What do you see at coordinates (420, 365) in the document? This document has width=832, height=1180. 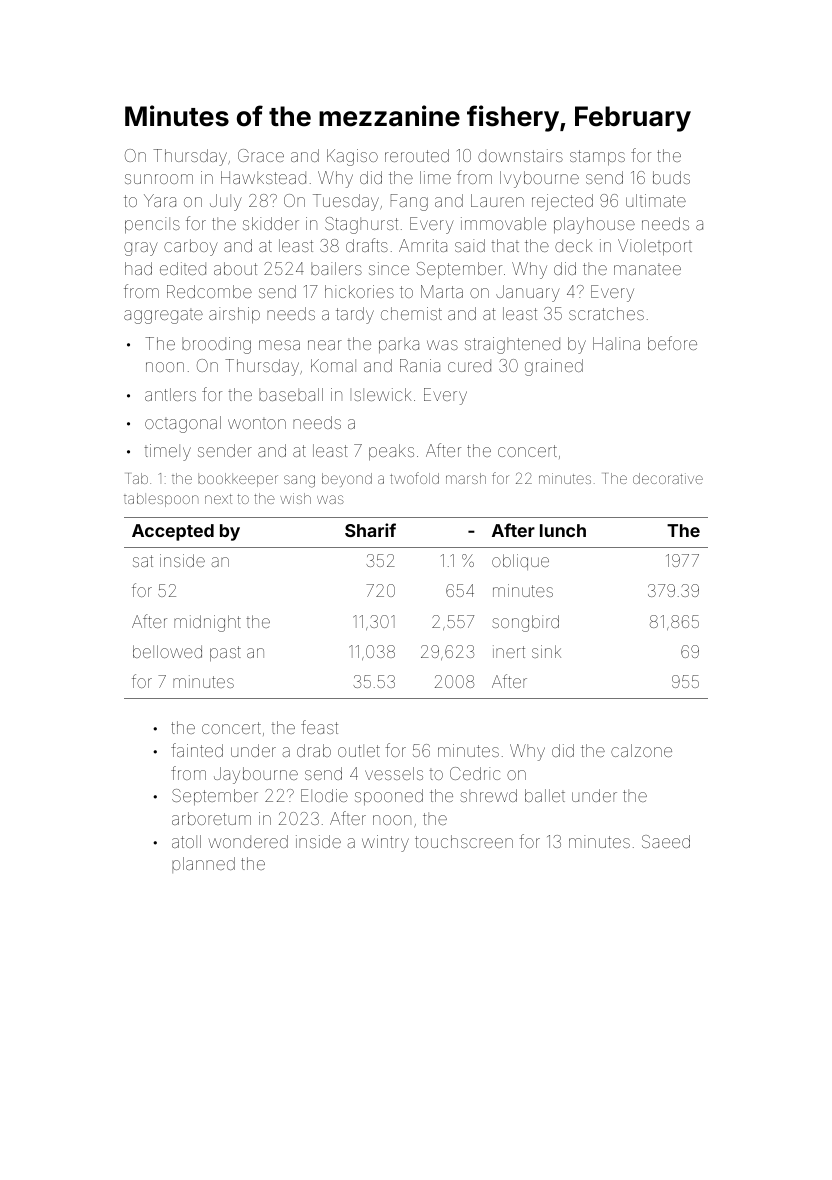 I see `Rania` at bounding box center [420, 365].
